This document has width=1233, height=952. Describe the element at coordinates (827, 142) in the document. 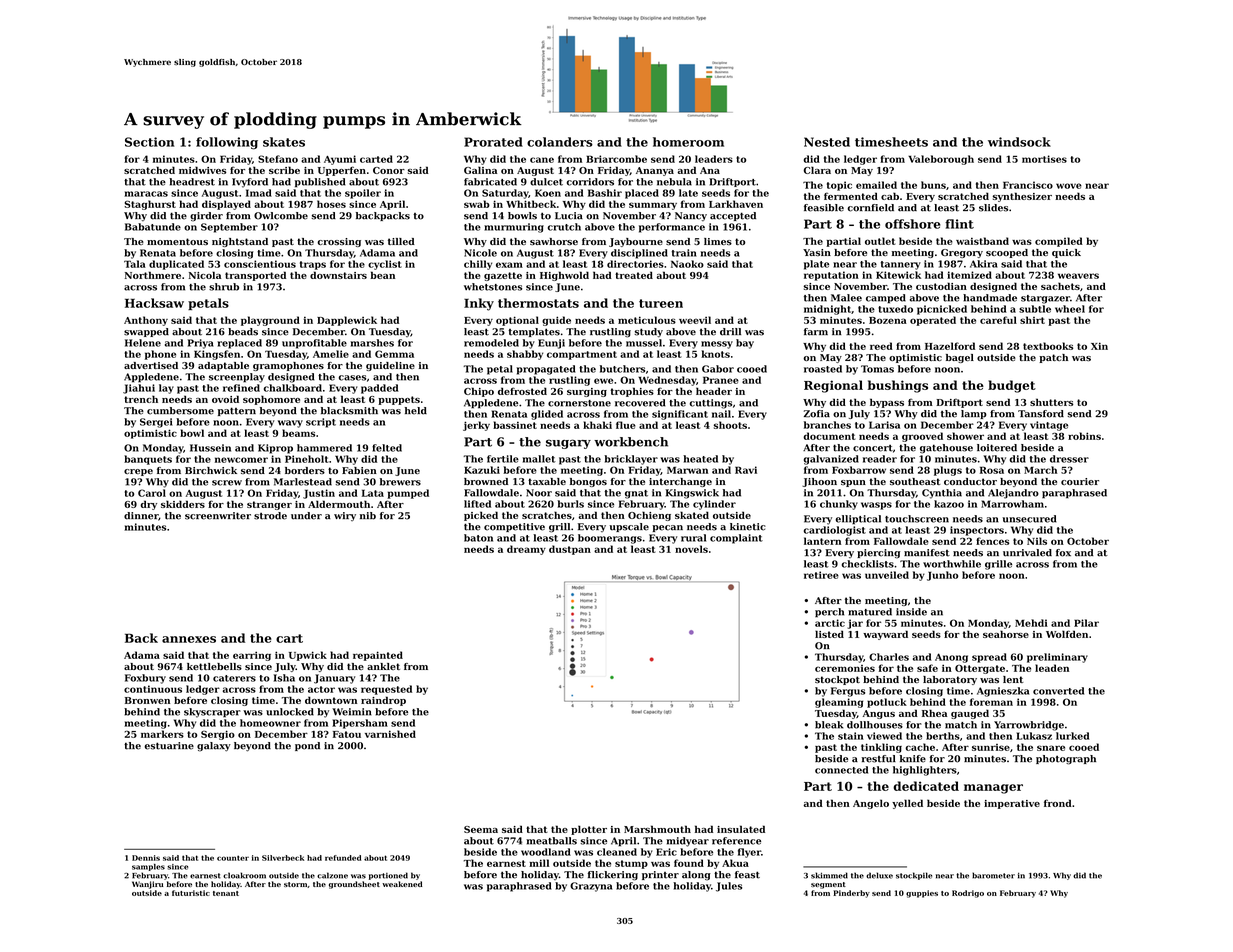

I see `Nested` at that location.
